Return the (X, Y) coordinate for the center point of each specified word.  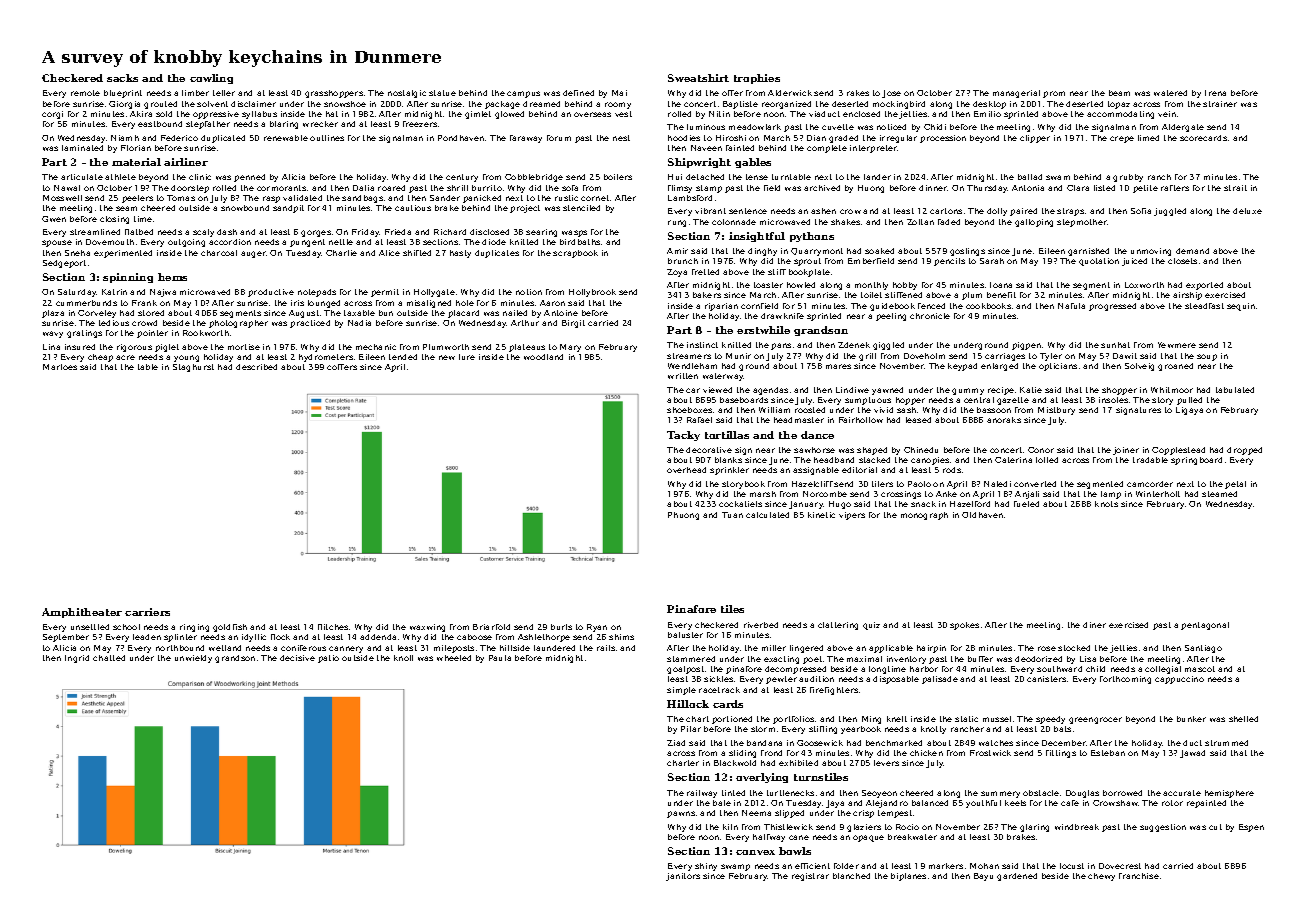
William (774, 410)
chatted (109, 658)
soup (1207, 357)
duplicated (223, 139)
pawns (681, 814)
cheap (100, 358)
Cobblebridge (534, 178)
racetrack (719, 690)
